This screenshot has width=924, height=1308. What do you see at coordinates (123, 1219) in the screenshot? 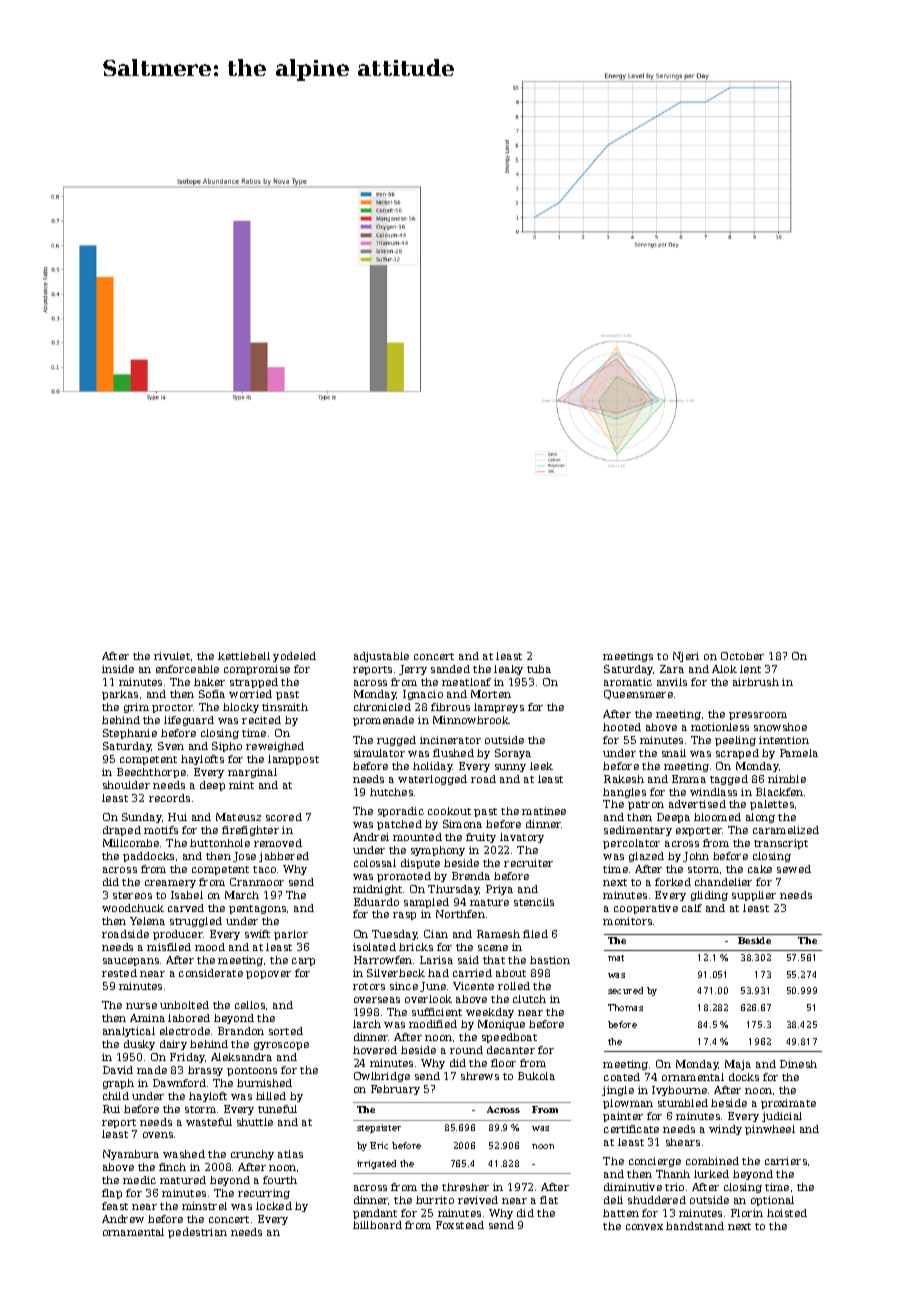
I see `Andrew` at bounding box center [123, 1219].
